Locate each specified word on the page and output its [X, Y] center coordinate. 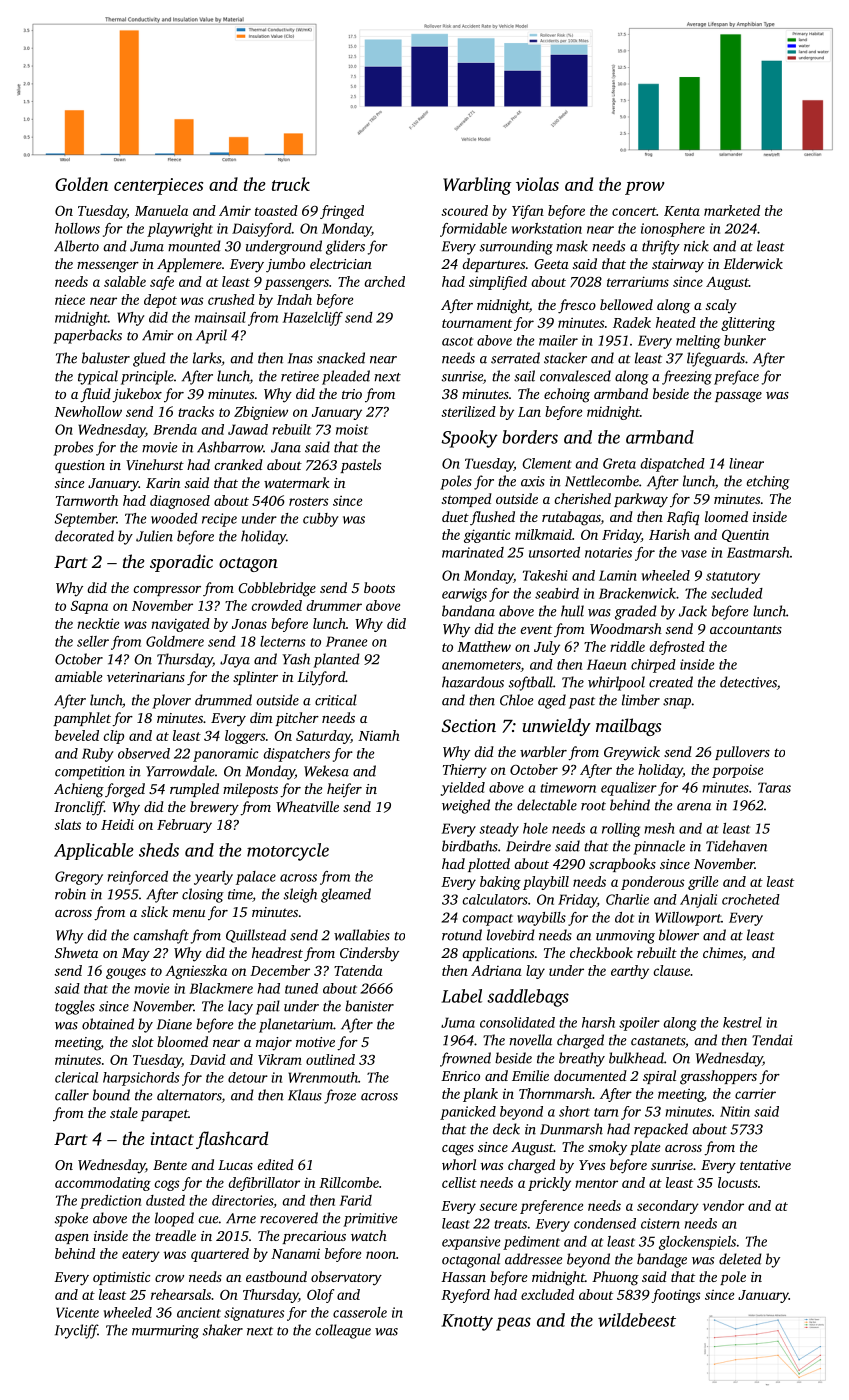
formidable [473, 230]
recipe [219, 520]
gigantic [487, 536]
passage [738, 397]
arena [694, 807]
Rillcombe [349, 1182]
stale [124, 1112]
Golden [81, 184]
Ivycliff [76, 1331]
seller [93, 641]
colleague [343, 1331]
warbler [543, 751]
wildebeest [637, 1320]
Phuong [615, 1278]
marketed [732, 210]
